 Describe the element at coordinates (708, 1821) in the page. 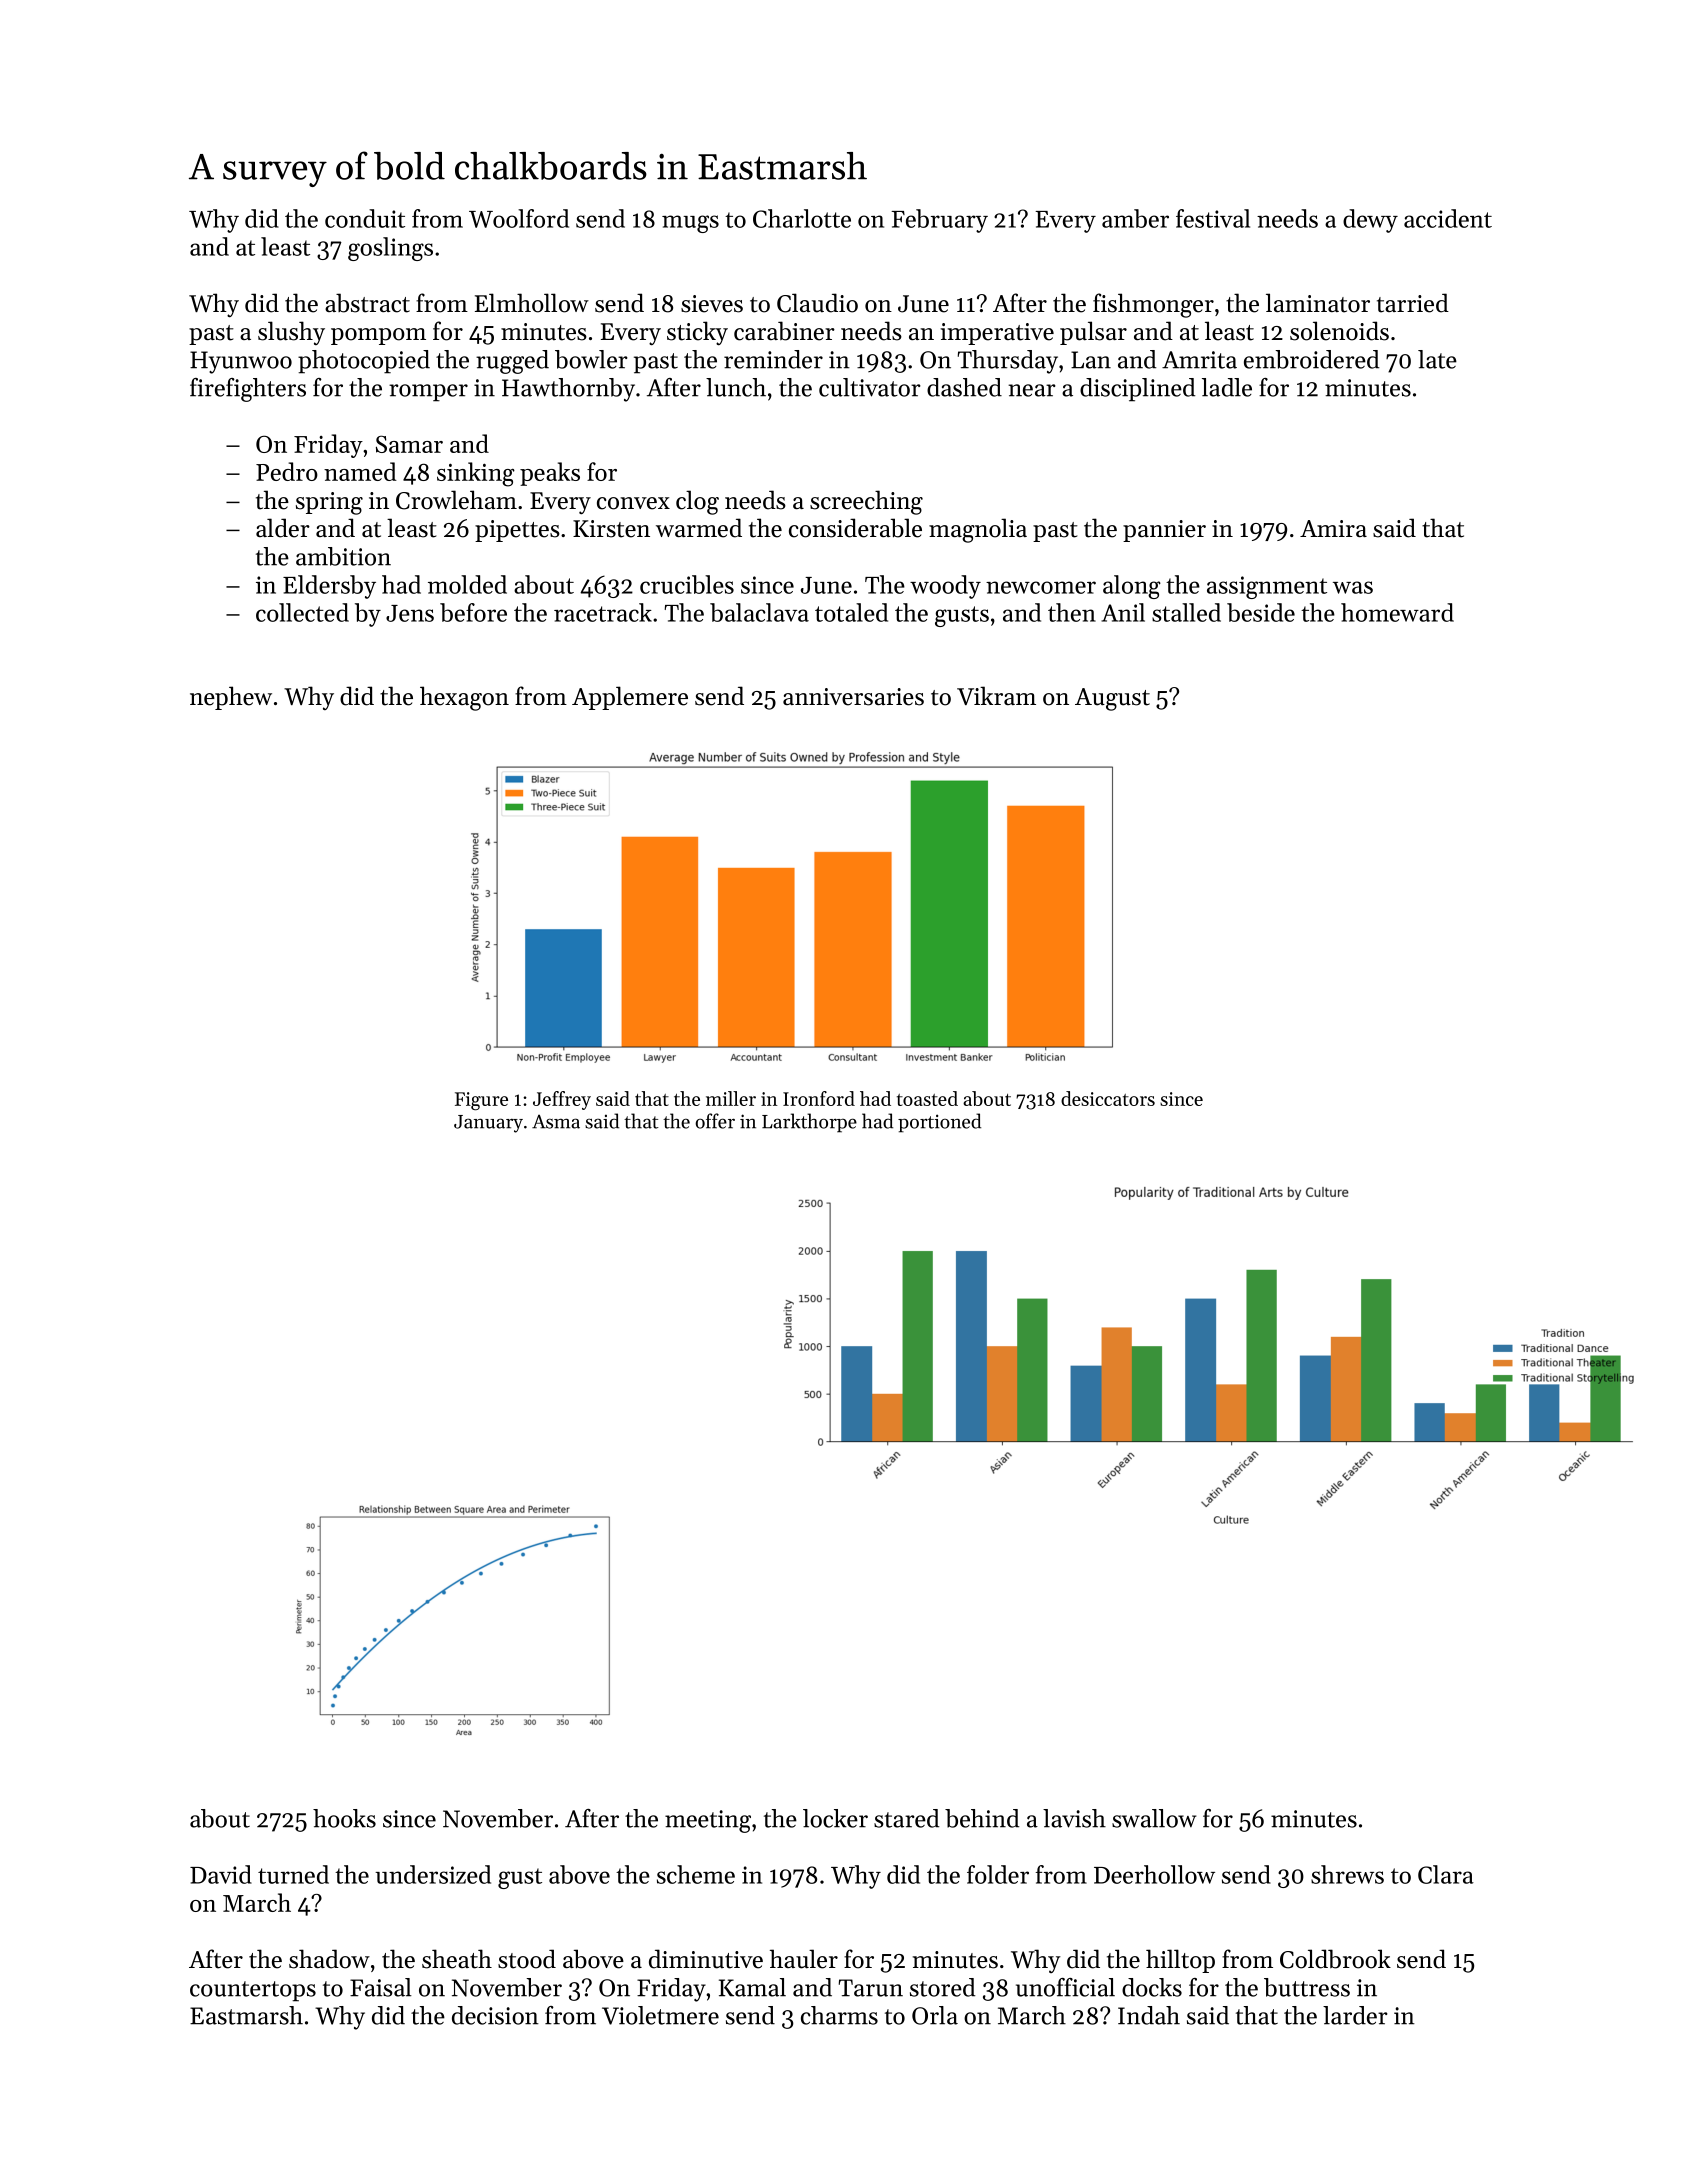

I see `meeting` at that location.
